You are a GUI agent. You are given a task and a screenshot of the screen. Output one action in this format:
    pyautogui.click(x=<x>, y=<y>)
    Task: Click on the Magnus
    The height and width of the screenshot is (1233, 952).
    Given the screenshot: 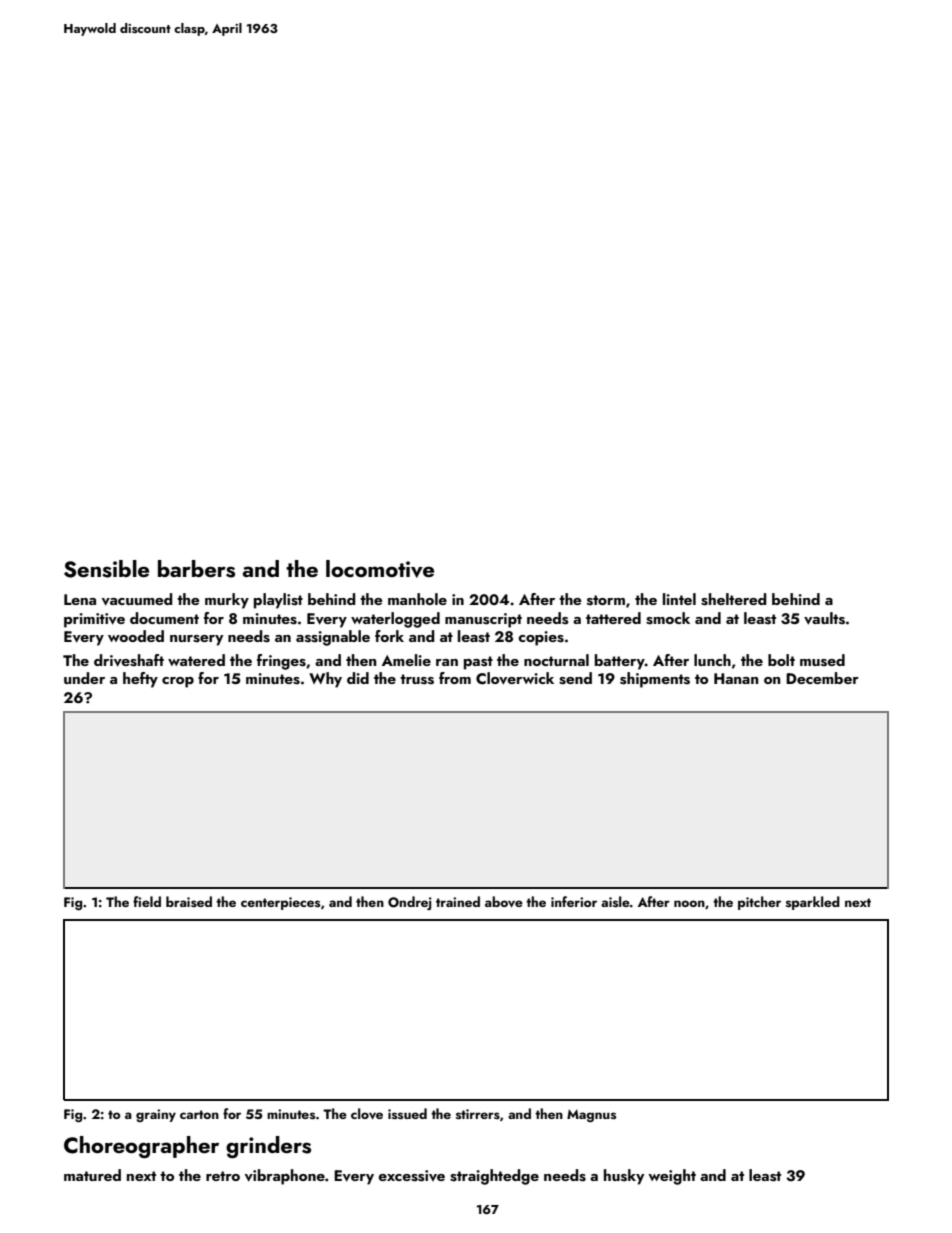 What is the action you would take?
    pyautogui.click(x=591, y=1115)
